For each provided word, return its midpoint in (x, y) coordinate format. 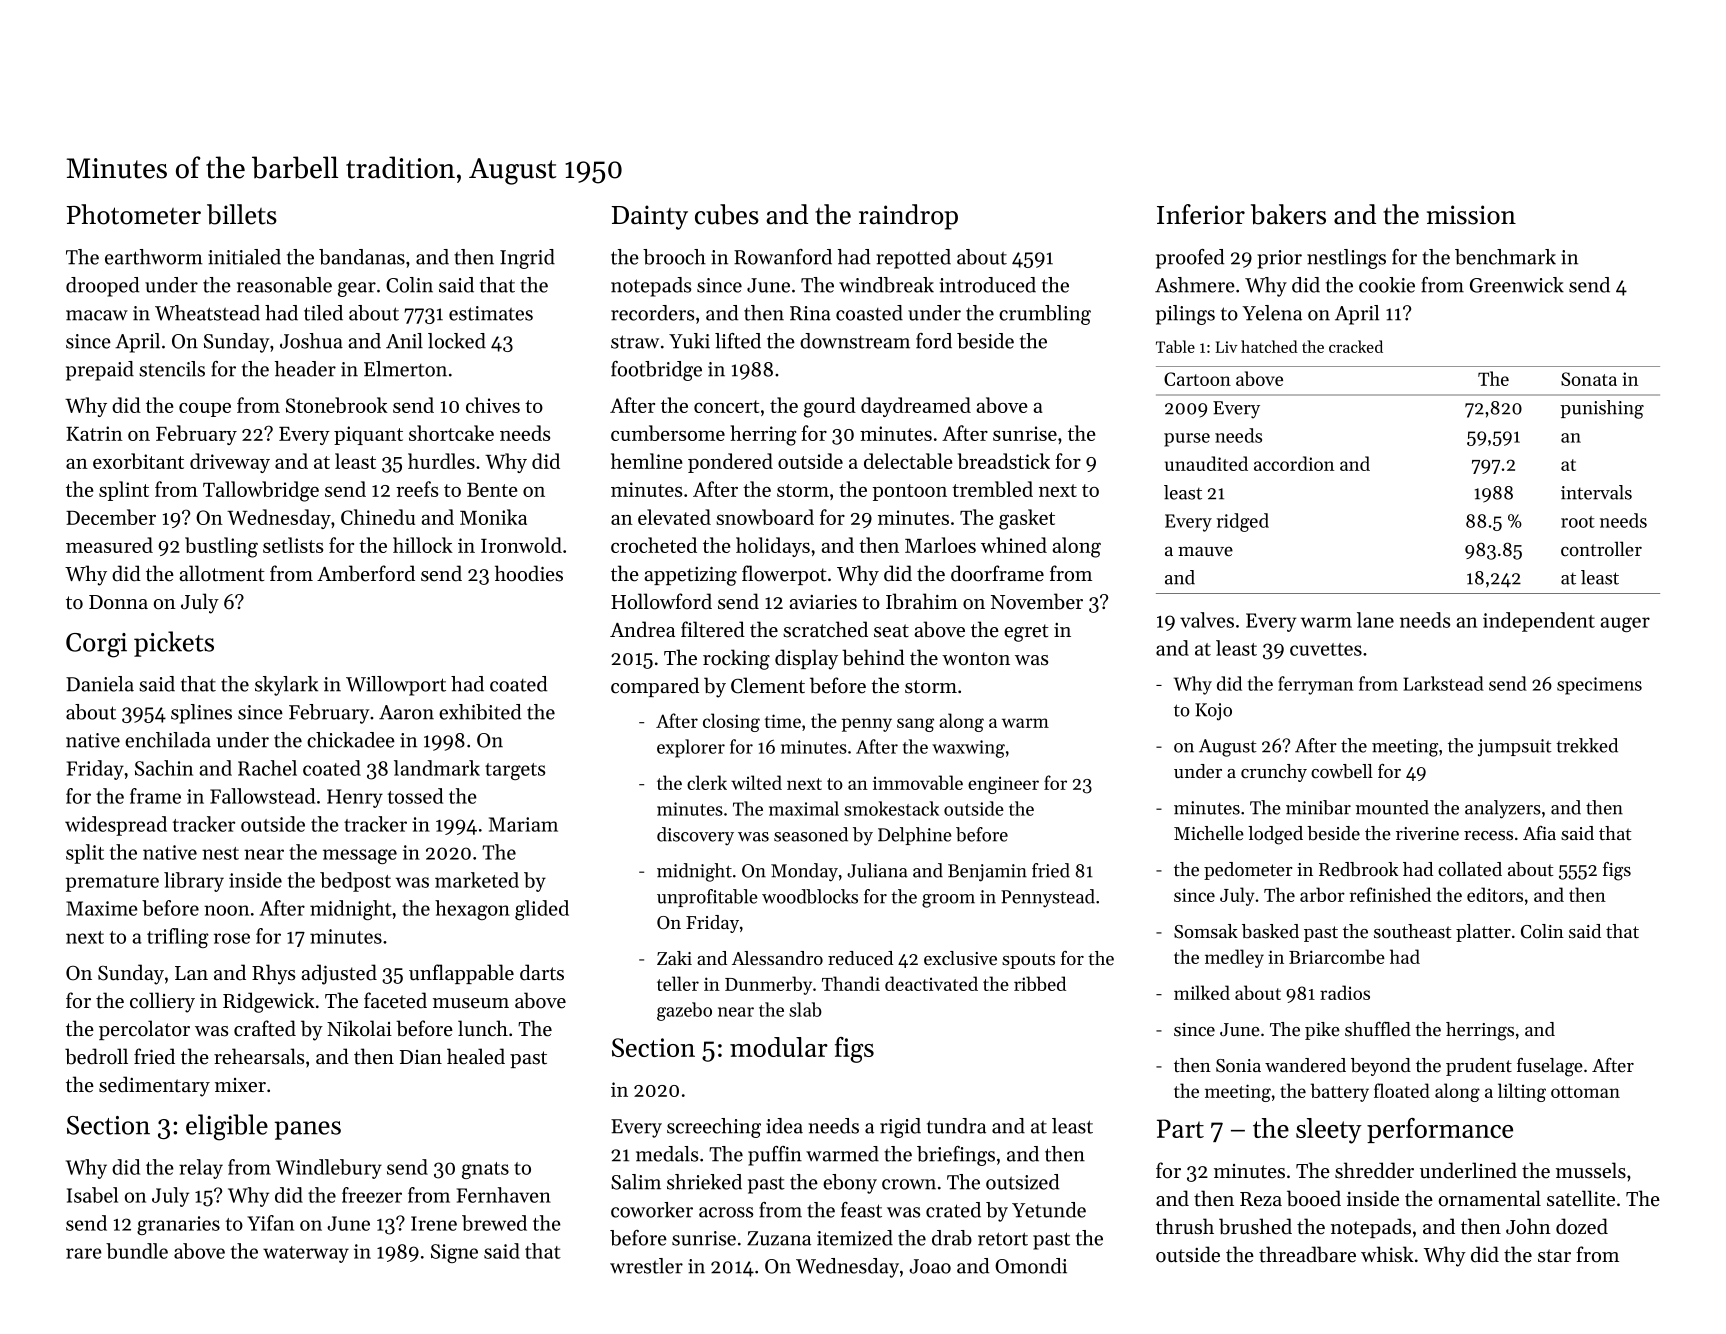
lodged (1275, 835)
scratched (825, 629)
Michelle (1209, 833)
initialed (244, 257)
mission (1471, 215)
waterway (306, 1254)
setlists (293, 545)
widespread (116, 826)
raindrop (908, 217)
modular (779, 1047)
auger (1625, 624)
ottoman (1585, 1092)
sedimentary (154, 1086)
